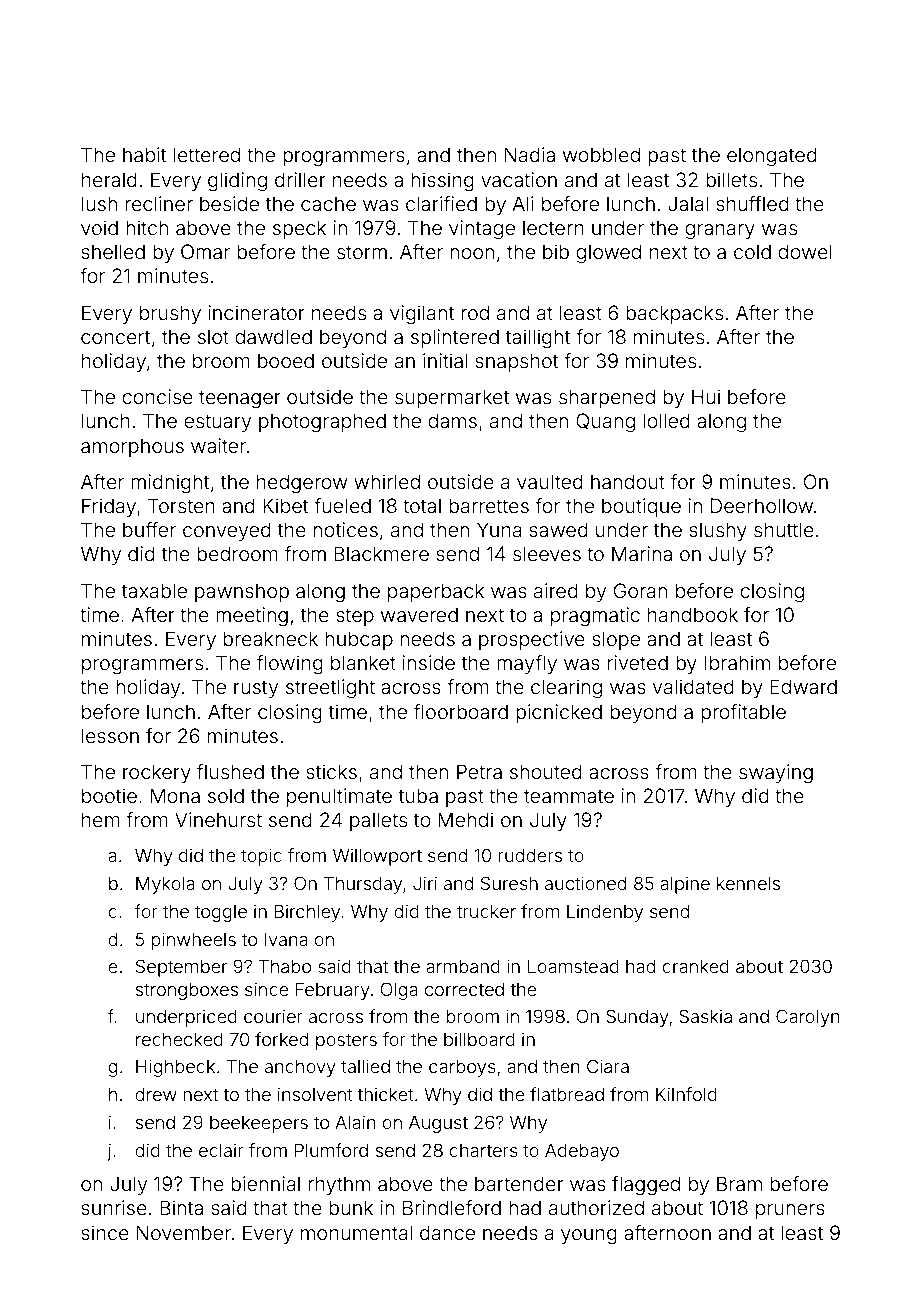  I want to click on biennial, so click(265, 1183).
